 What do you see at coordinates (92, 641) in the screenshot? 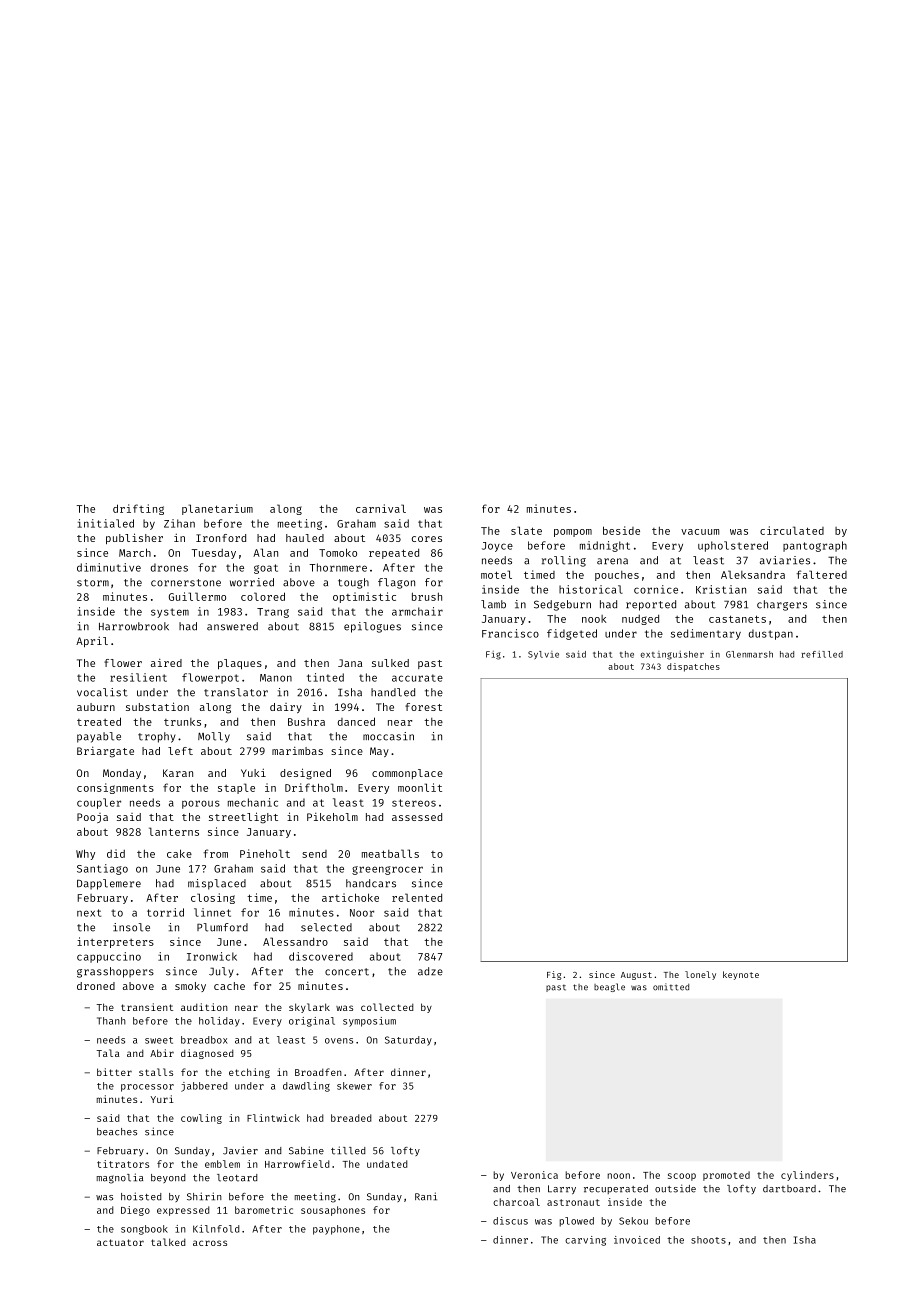
I see `April` at bounding box center [92, 641].
